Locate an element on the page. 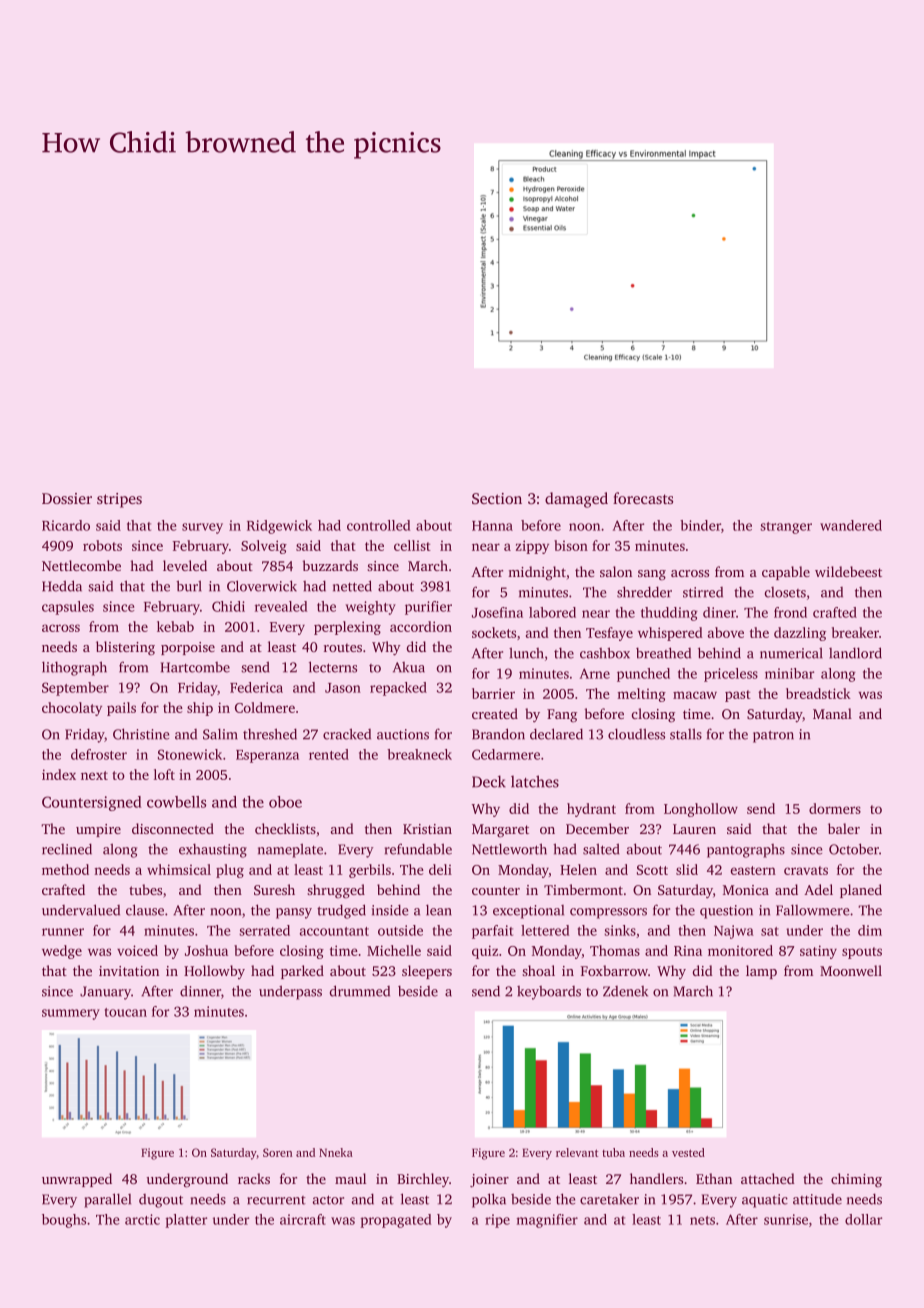  minibar is located at coordinates (789, 673).
